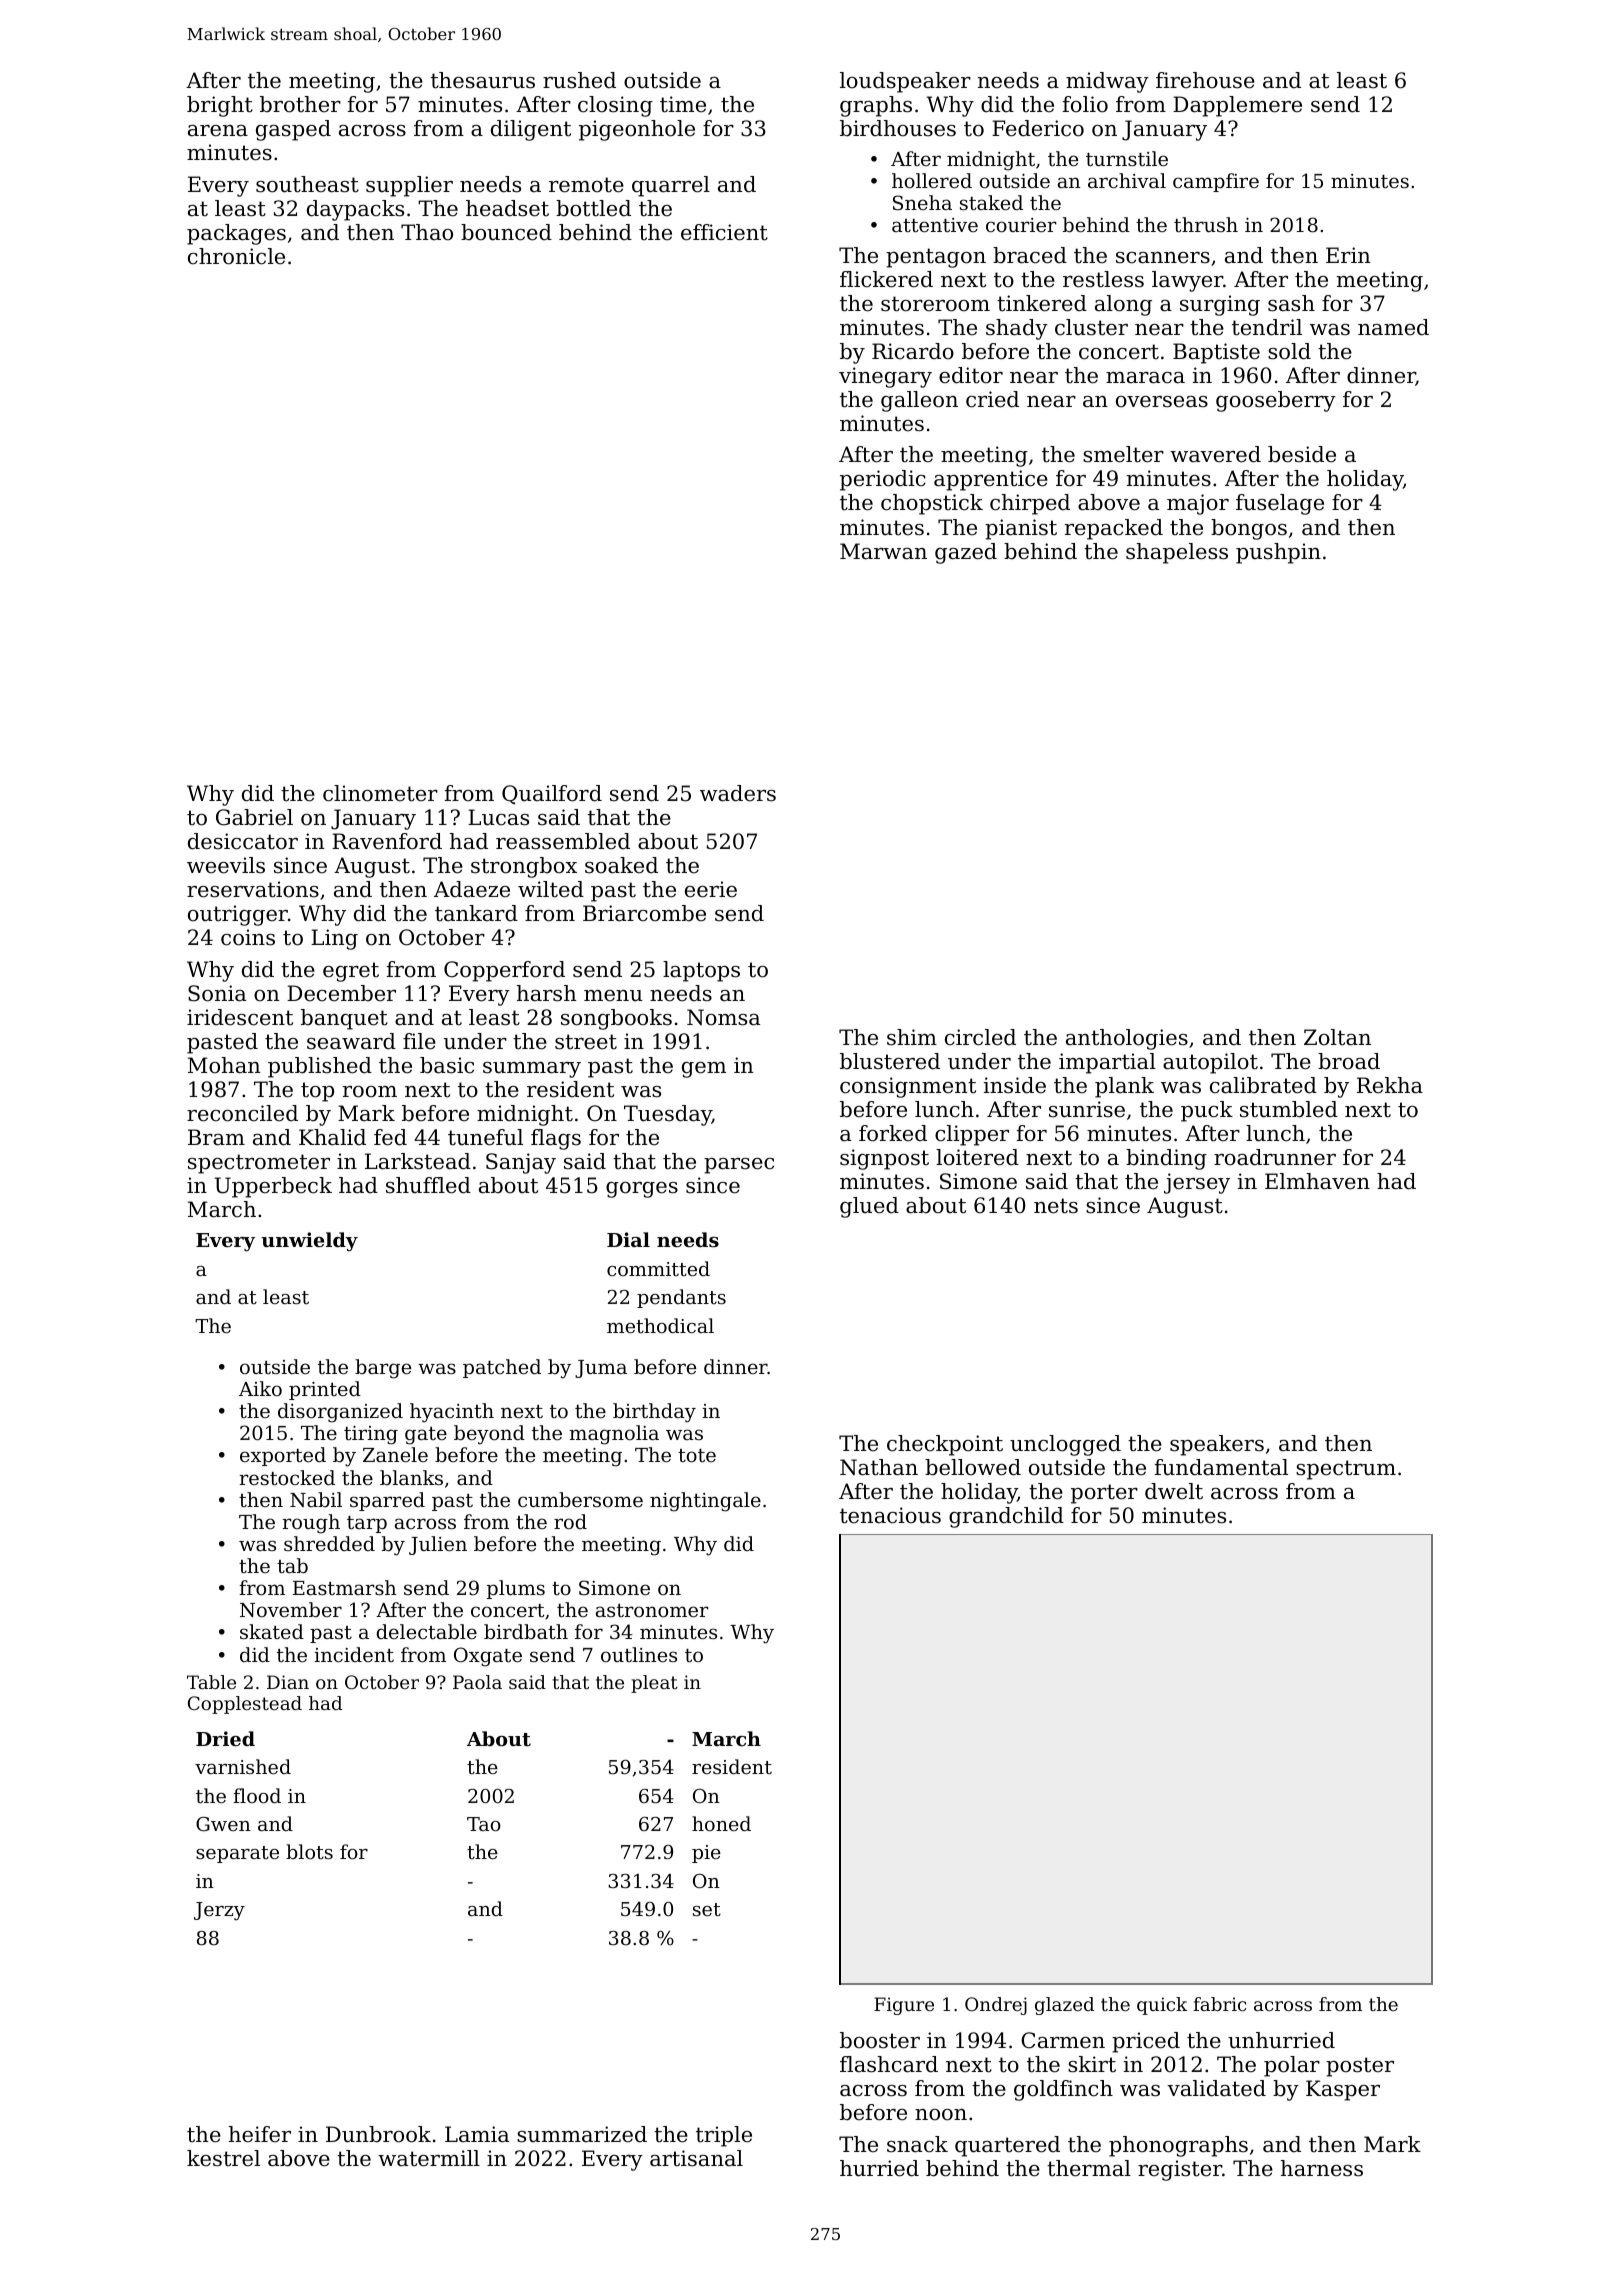  Describe the element at coordinates (1180, 2170) in the screenshot. I see `register` at that location.
